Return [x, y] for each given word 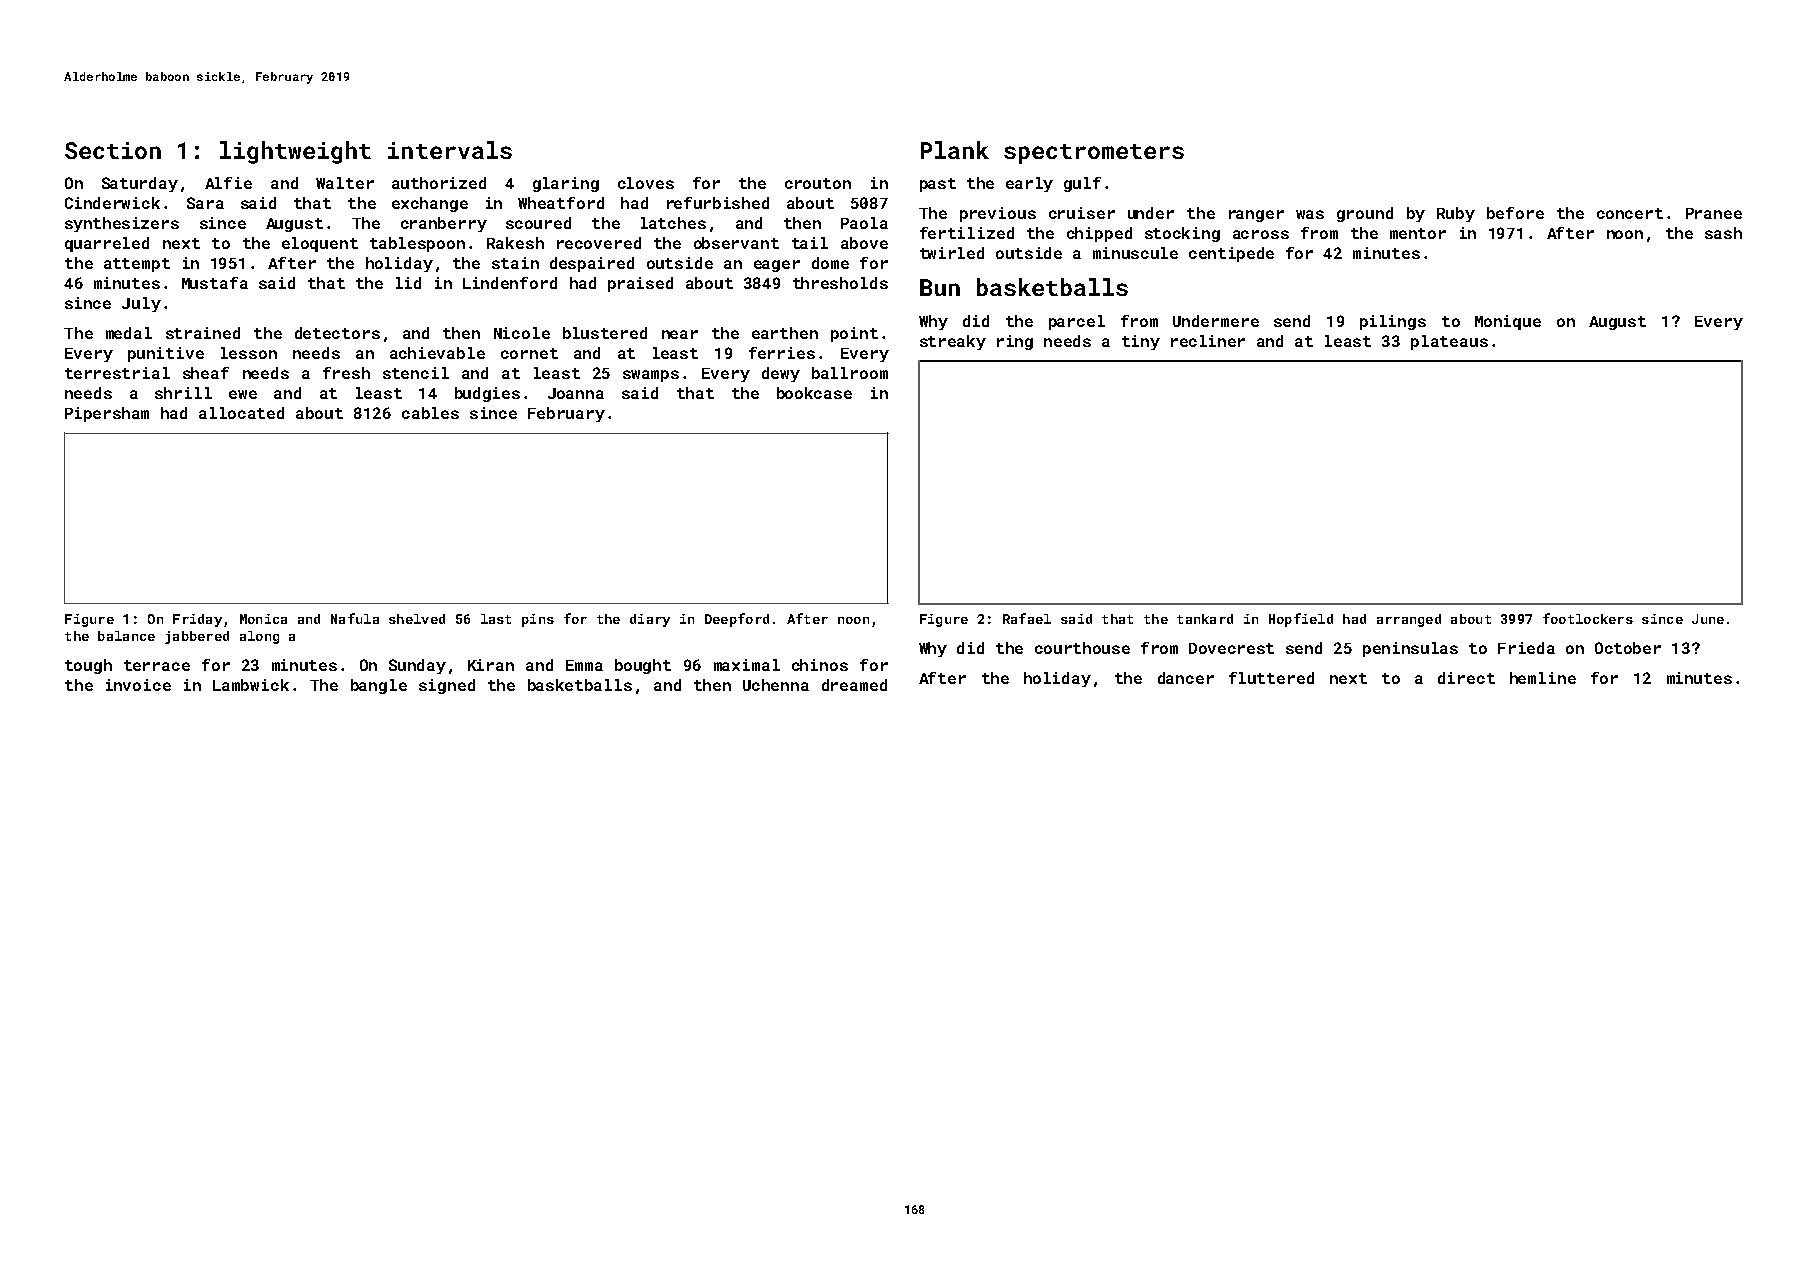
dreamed [854, 685]
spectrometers [1094, 154]
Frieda [1526, 648]
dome [830, 263]
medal [129, 333]
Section [113, 150]
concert [1630, 213]
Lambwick [251, 685]
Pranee [1714, 213]
